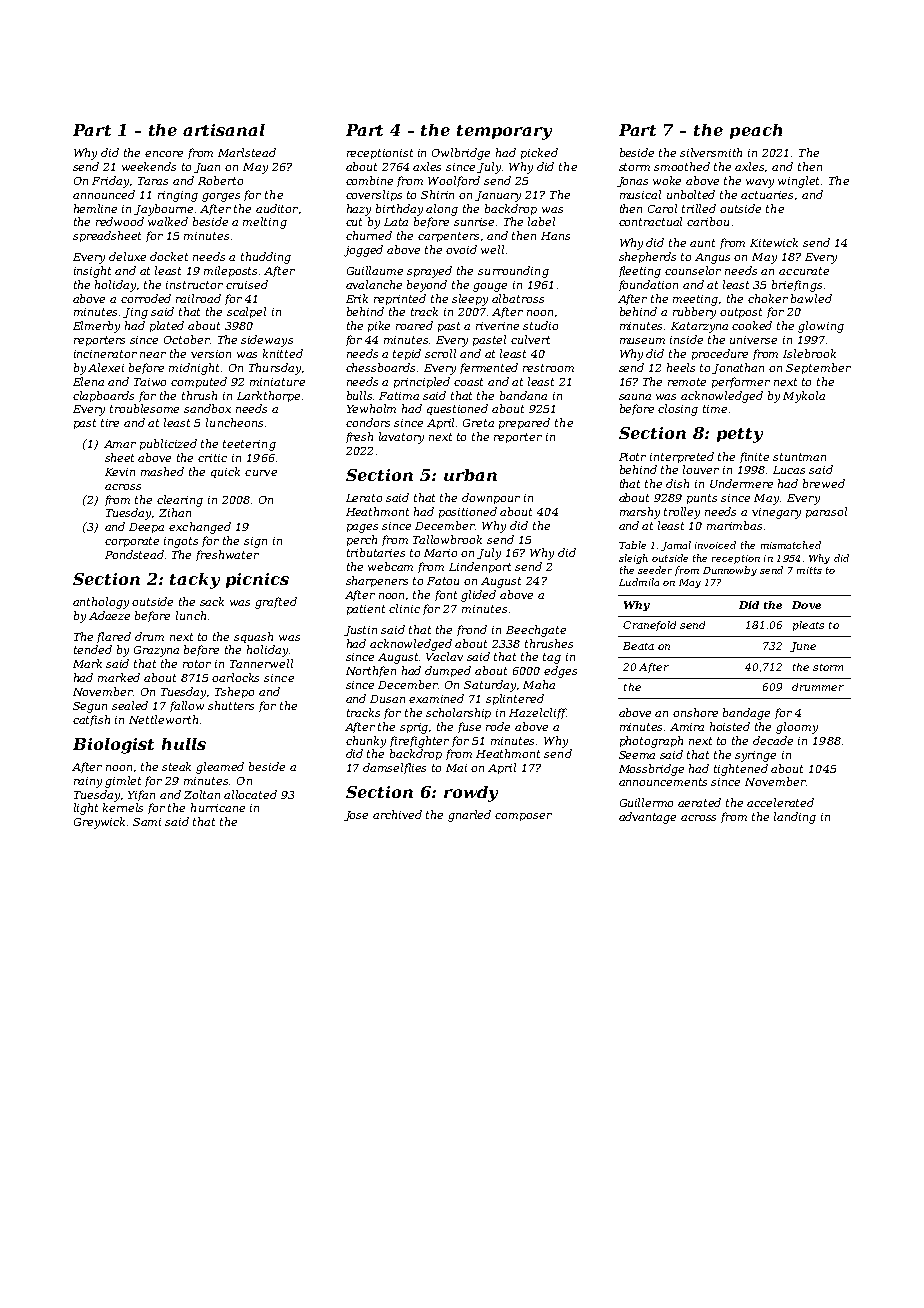 The image size is (924, 1308). Describe the element at coordinates (360, 631) in the document. I see `Justin` at that location.
